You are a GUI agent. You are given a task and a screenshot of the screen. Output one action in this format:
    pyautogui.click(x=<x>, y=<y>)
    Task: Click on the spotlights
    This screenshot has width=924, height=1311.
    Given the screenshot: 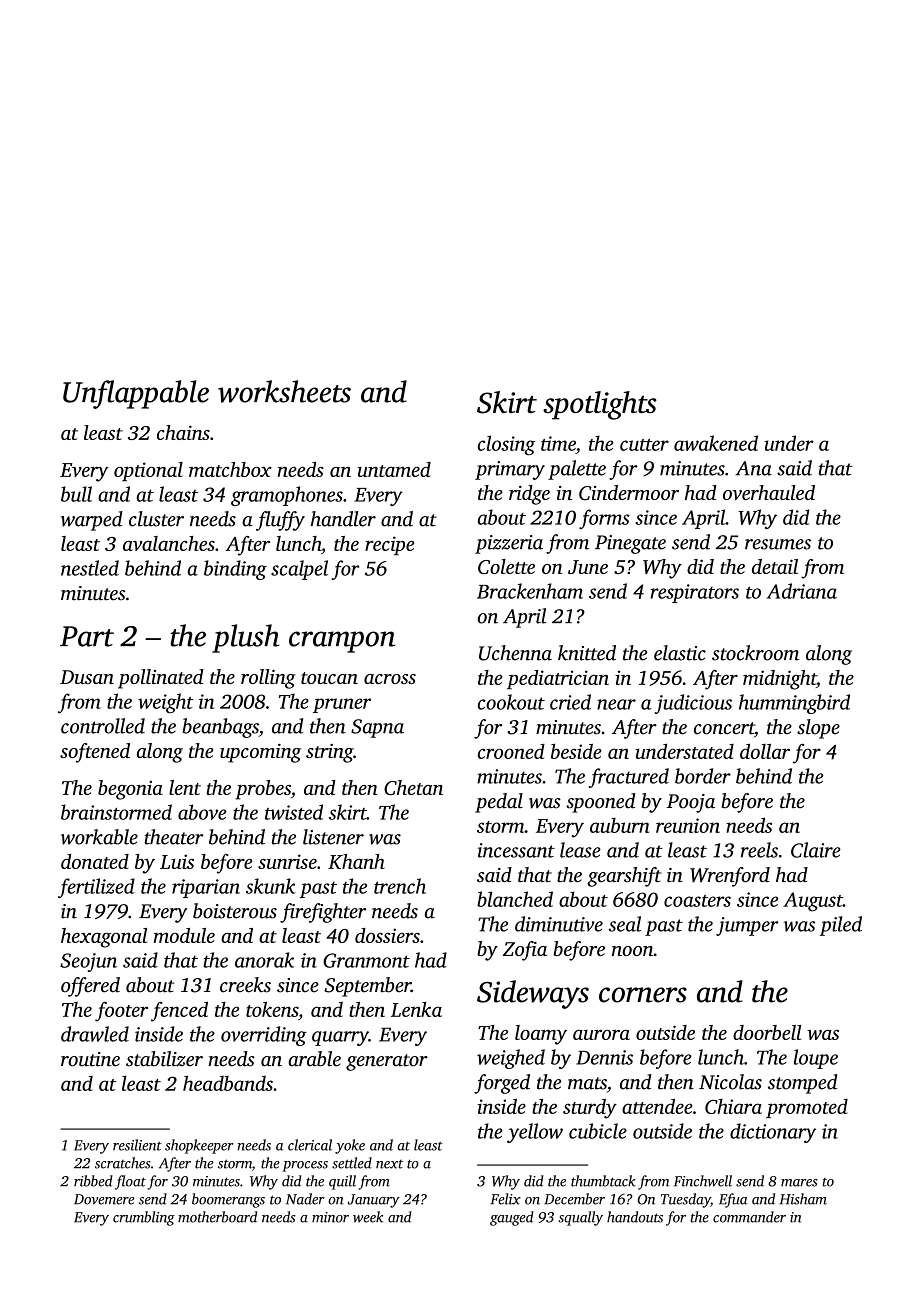 What is the action you would take?
    pyautogui.click(x=600, y=405)
